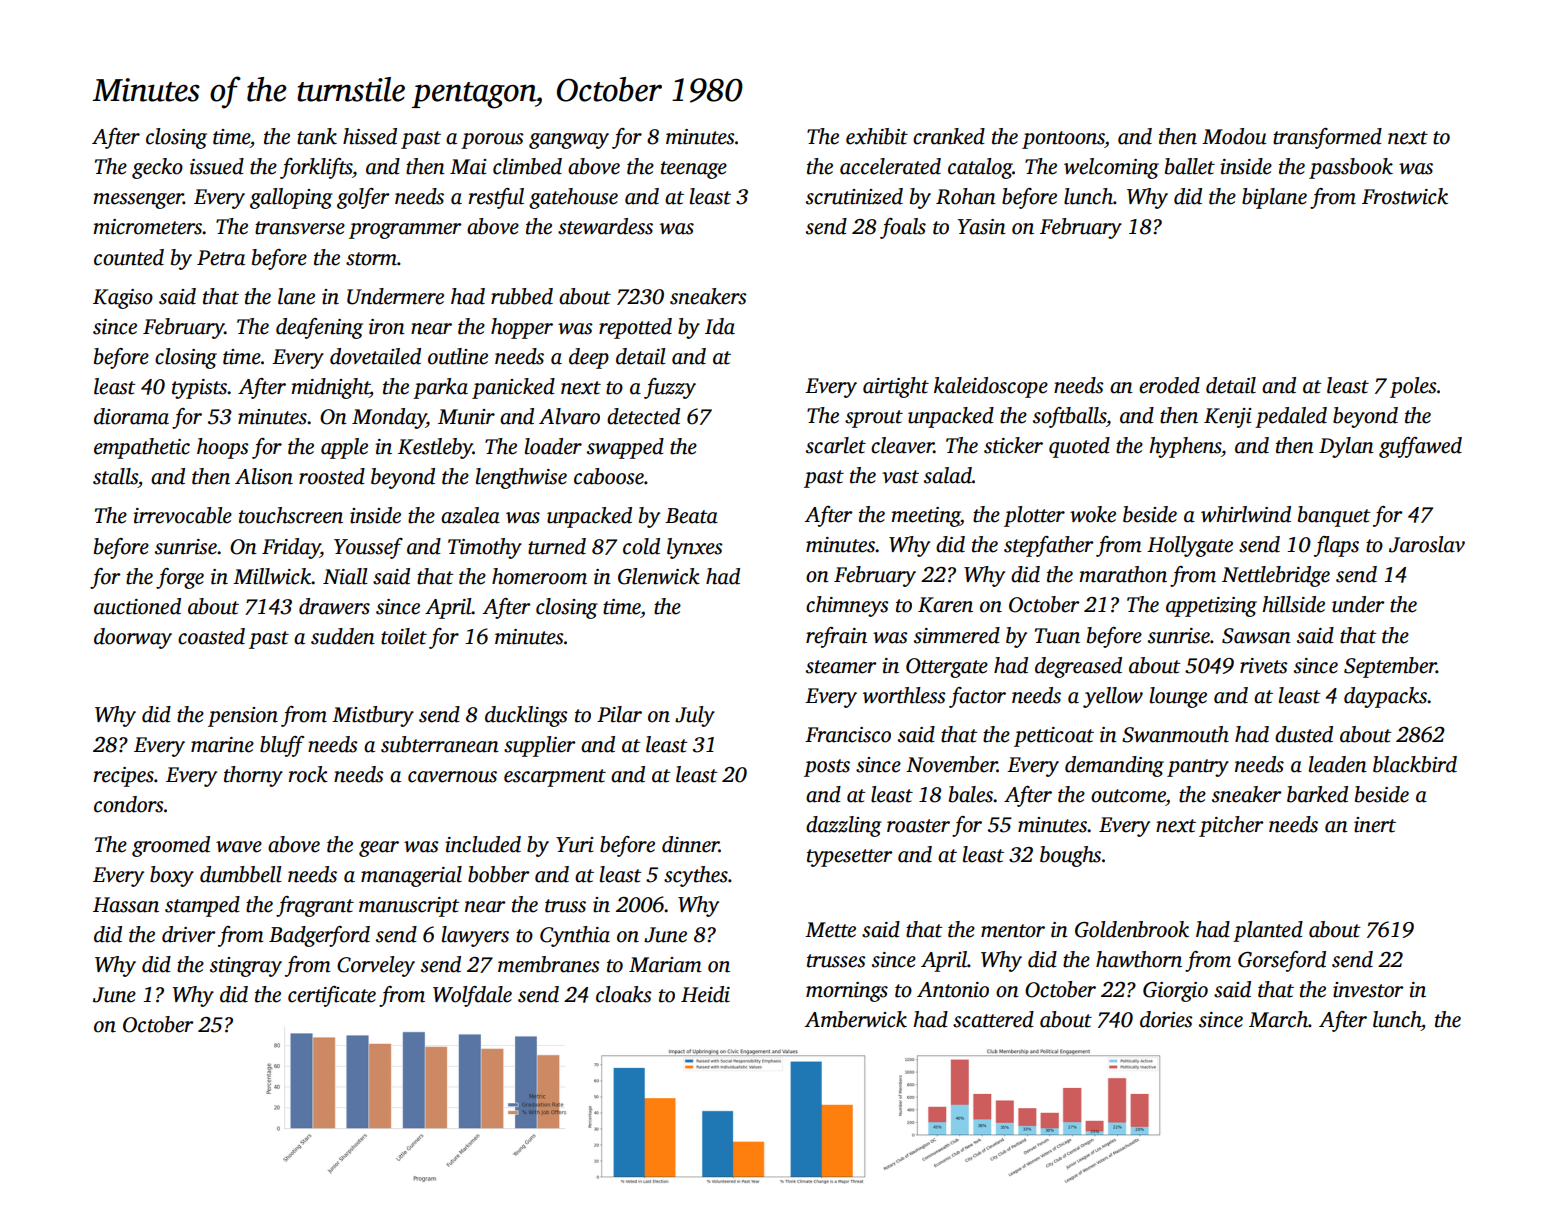  What do you see at coordinates (1327, 138) in the screenshot?
I see `transformed` at bounding box center [1327, 138].
